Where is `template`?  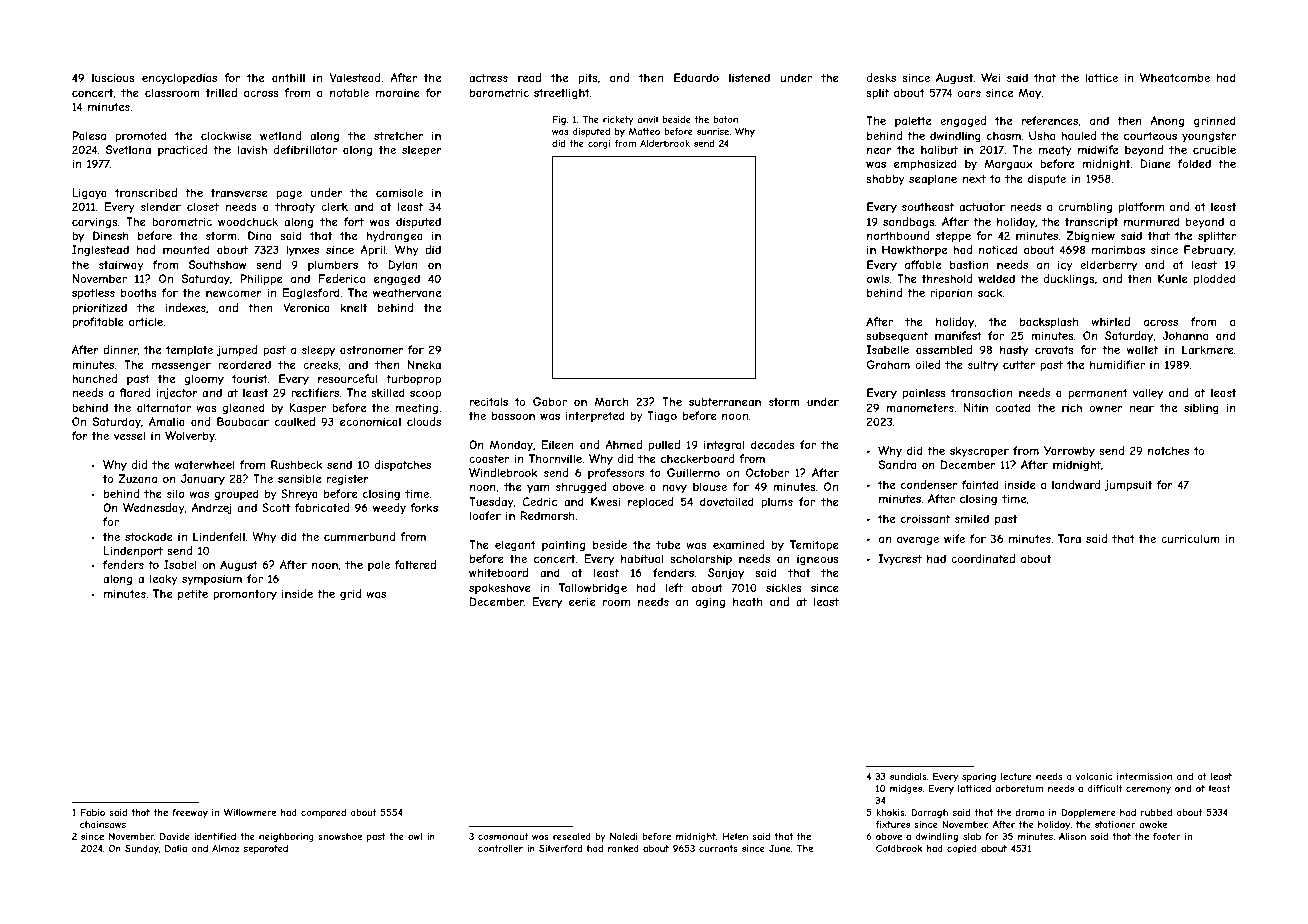 template is located at coordinates (189, 350).
